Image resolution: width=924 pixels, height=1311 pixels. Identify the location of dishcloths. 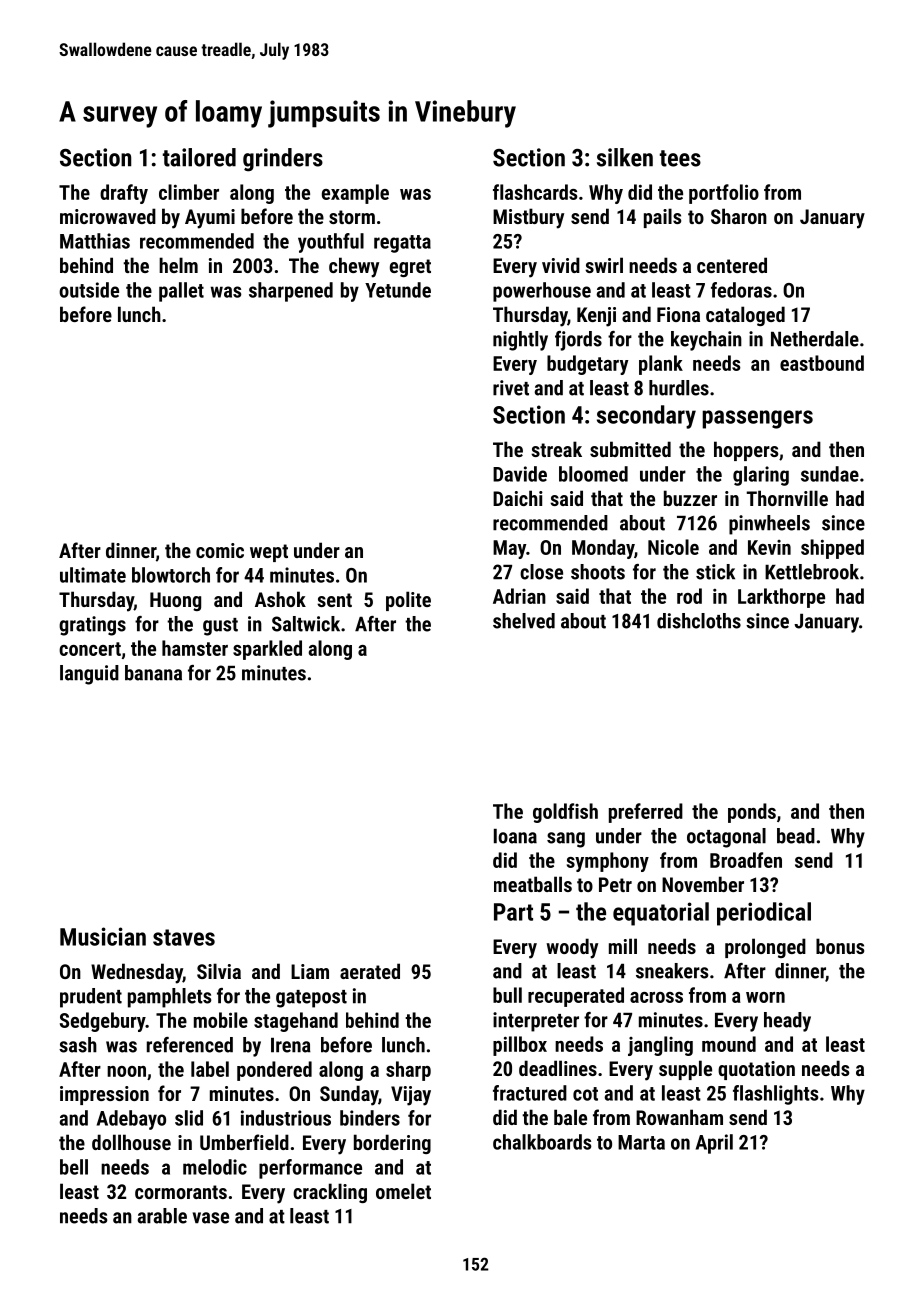
(699, 621).
